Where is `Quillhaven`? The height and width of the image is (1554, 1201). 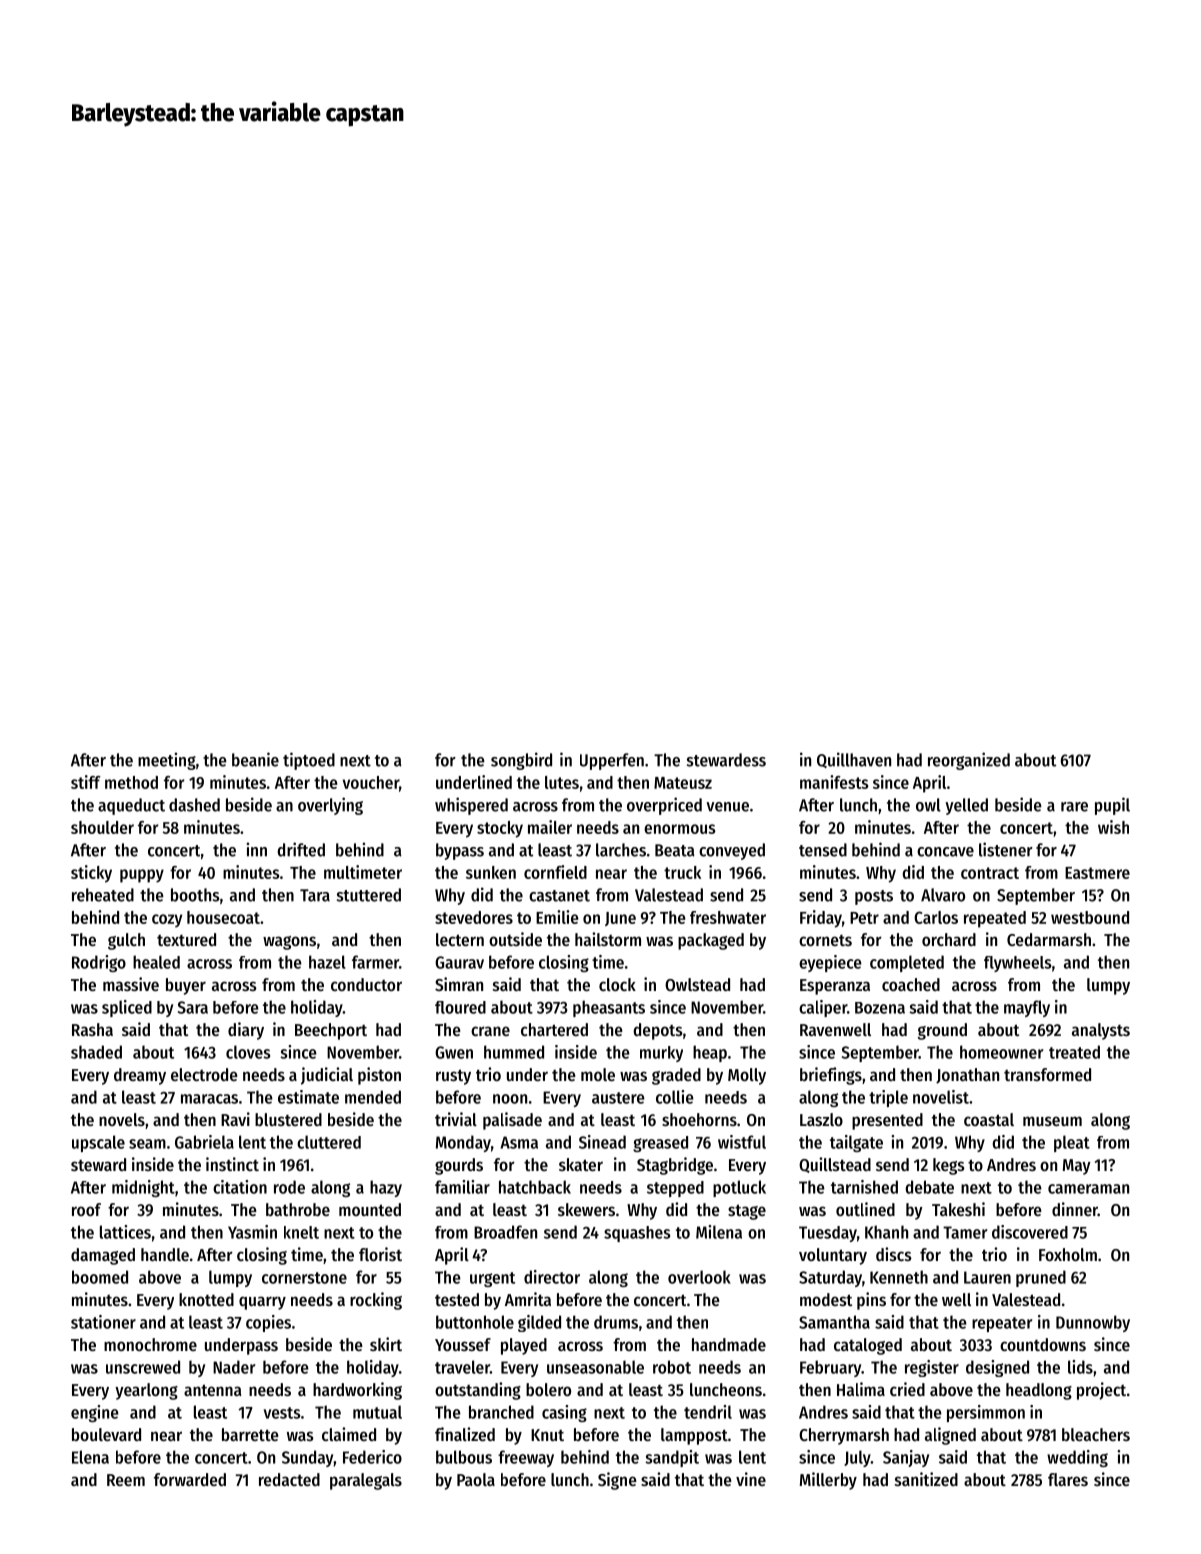 Quillhaven is located at coordinates (854, 760).
